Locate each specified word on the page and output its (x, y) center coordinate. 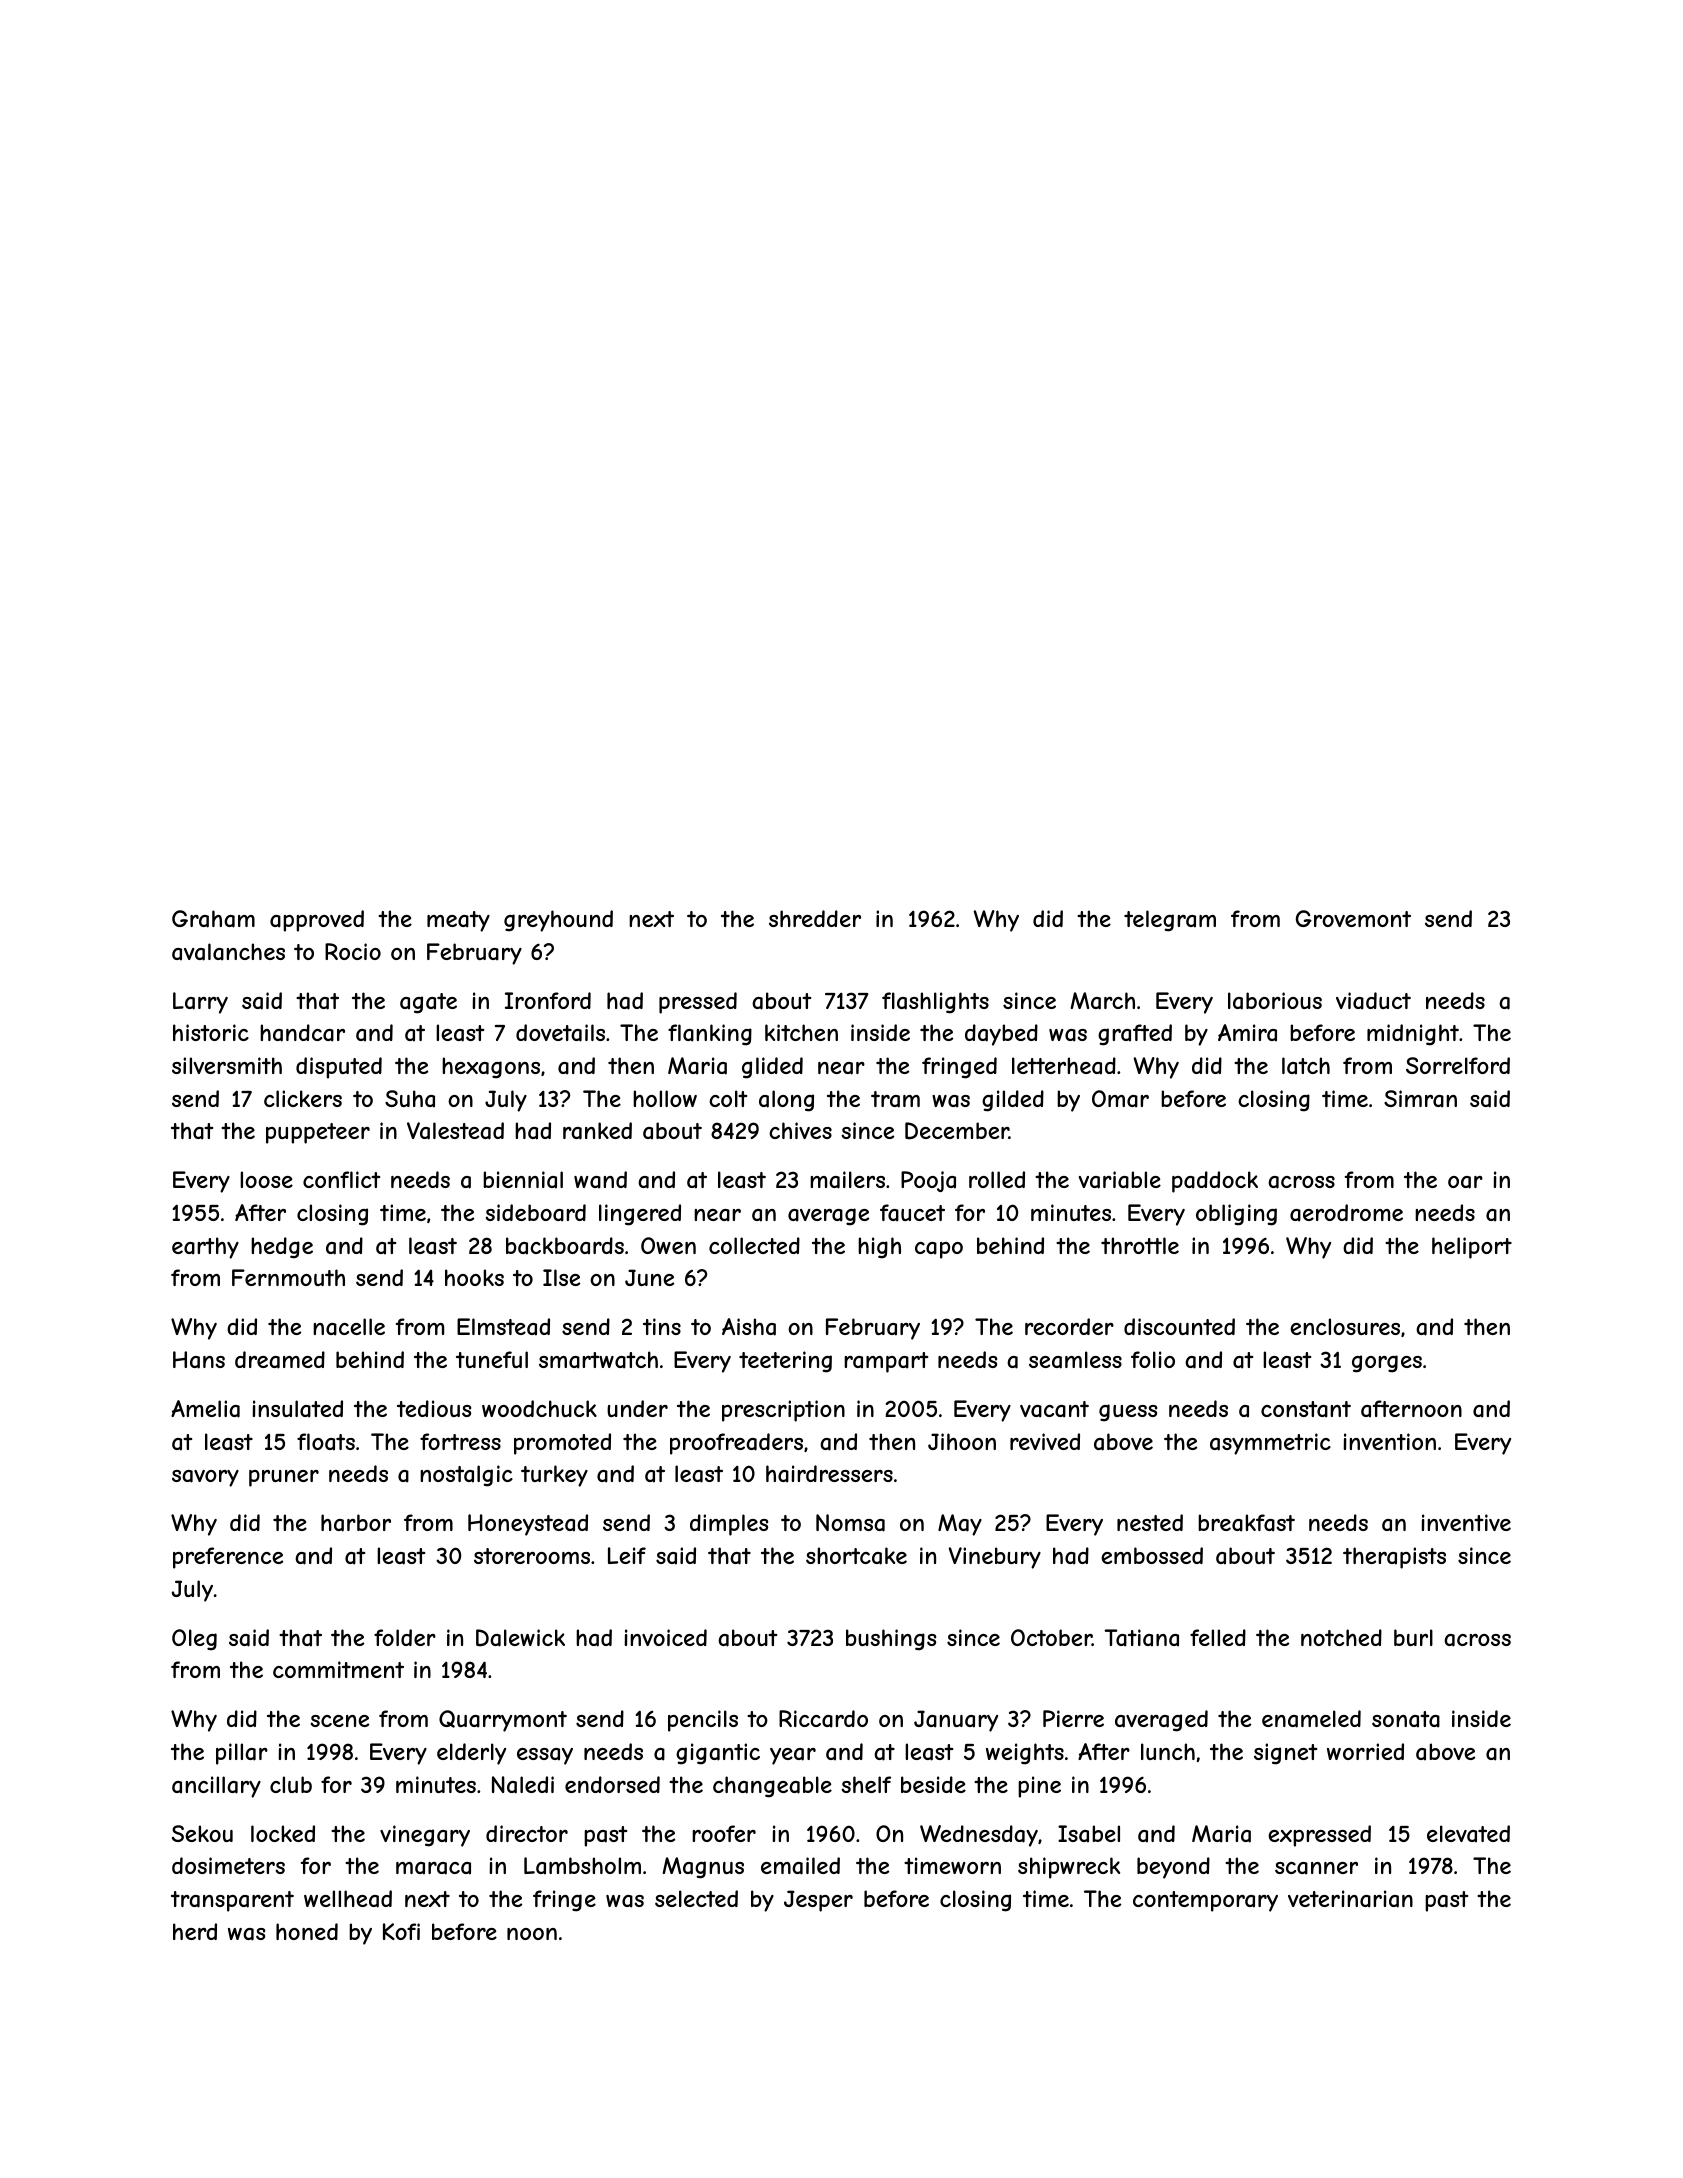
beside (933, 1784)
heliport (1472, 1248)
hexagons (491, 1068)
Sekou (202, 1833)
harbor (356, 1523)
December (957, 1131)
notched (1341, 1637)
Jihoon (962, 1441)
